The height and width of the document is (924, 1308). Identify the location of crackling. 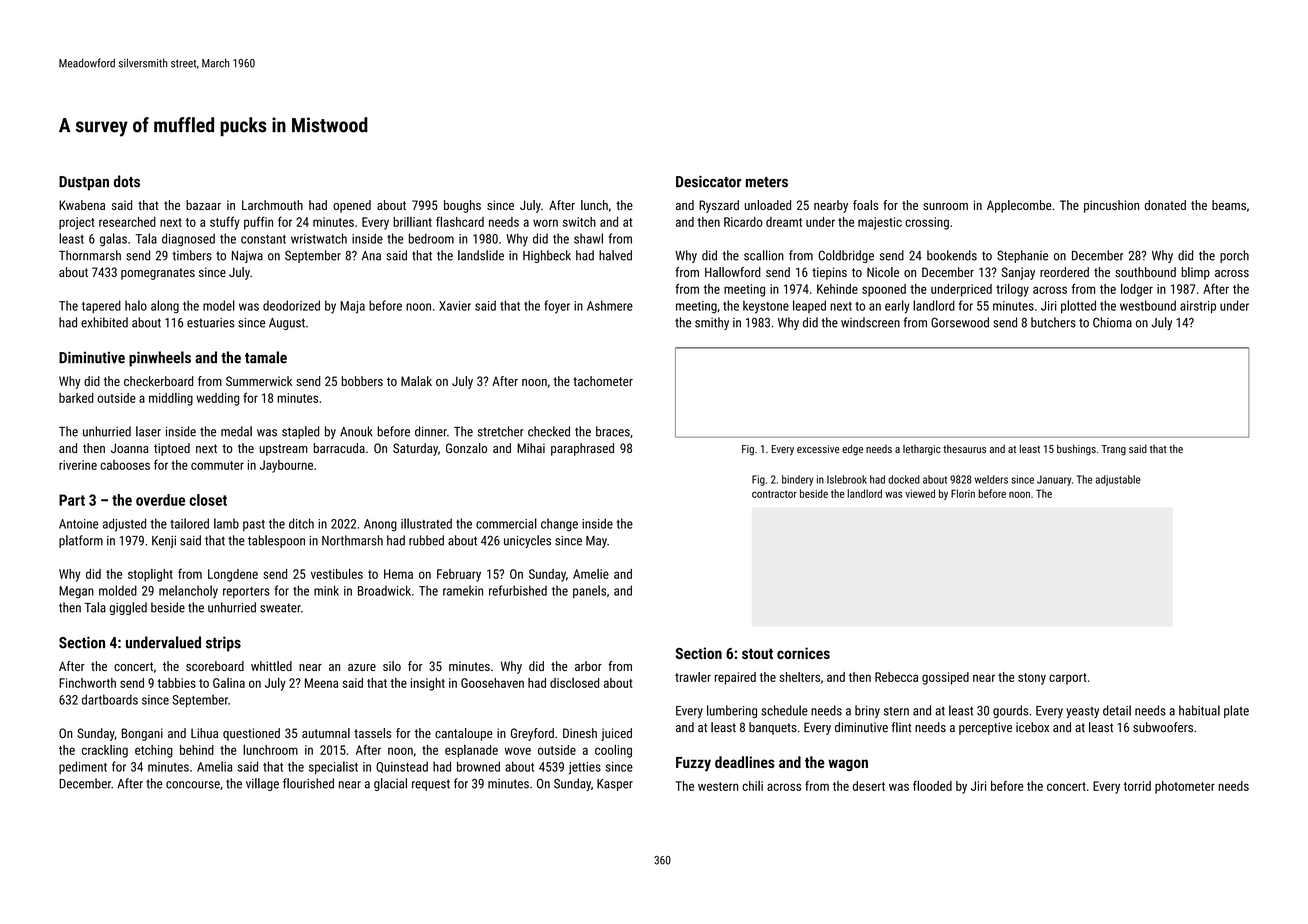
(105, 751).
